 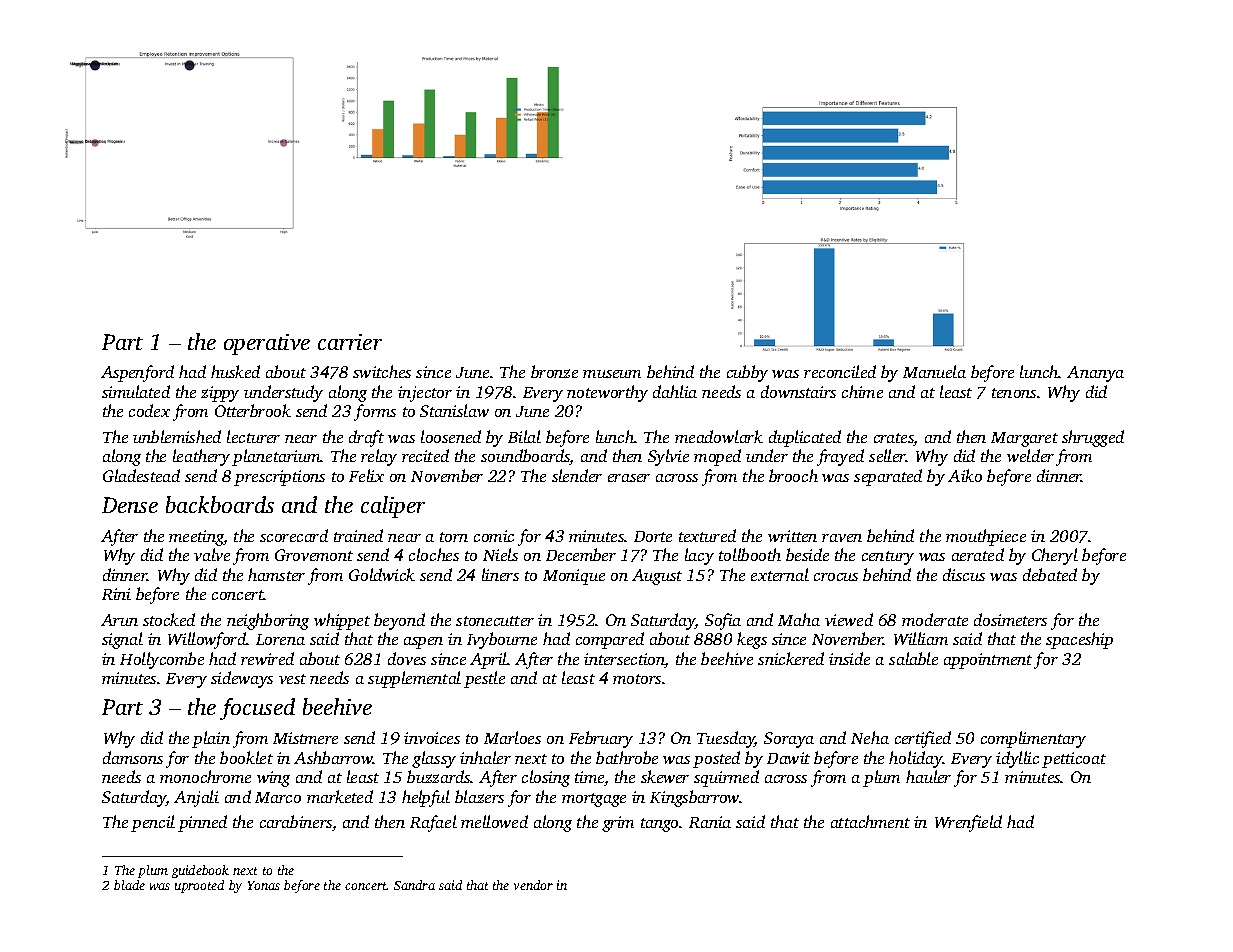 What do you see at coordinates (546, 778) in the screenshot?
I see `closing` at bounding box center [546, 778].
